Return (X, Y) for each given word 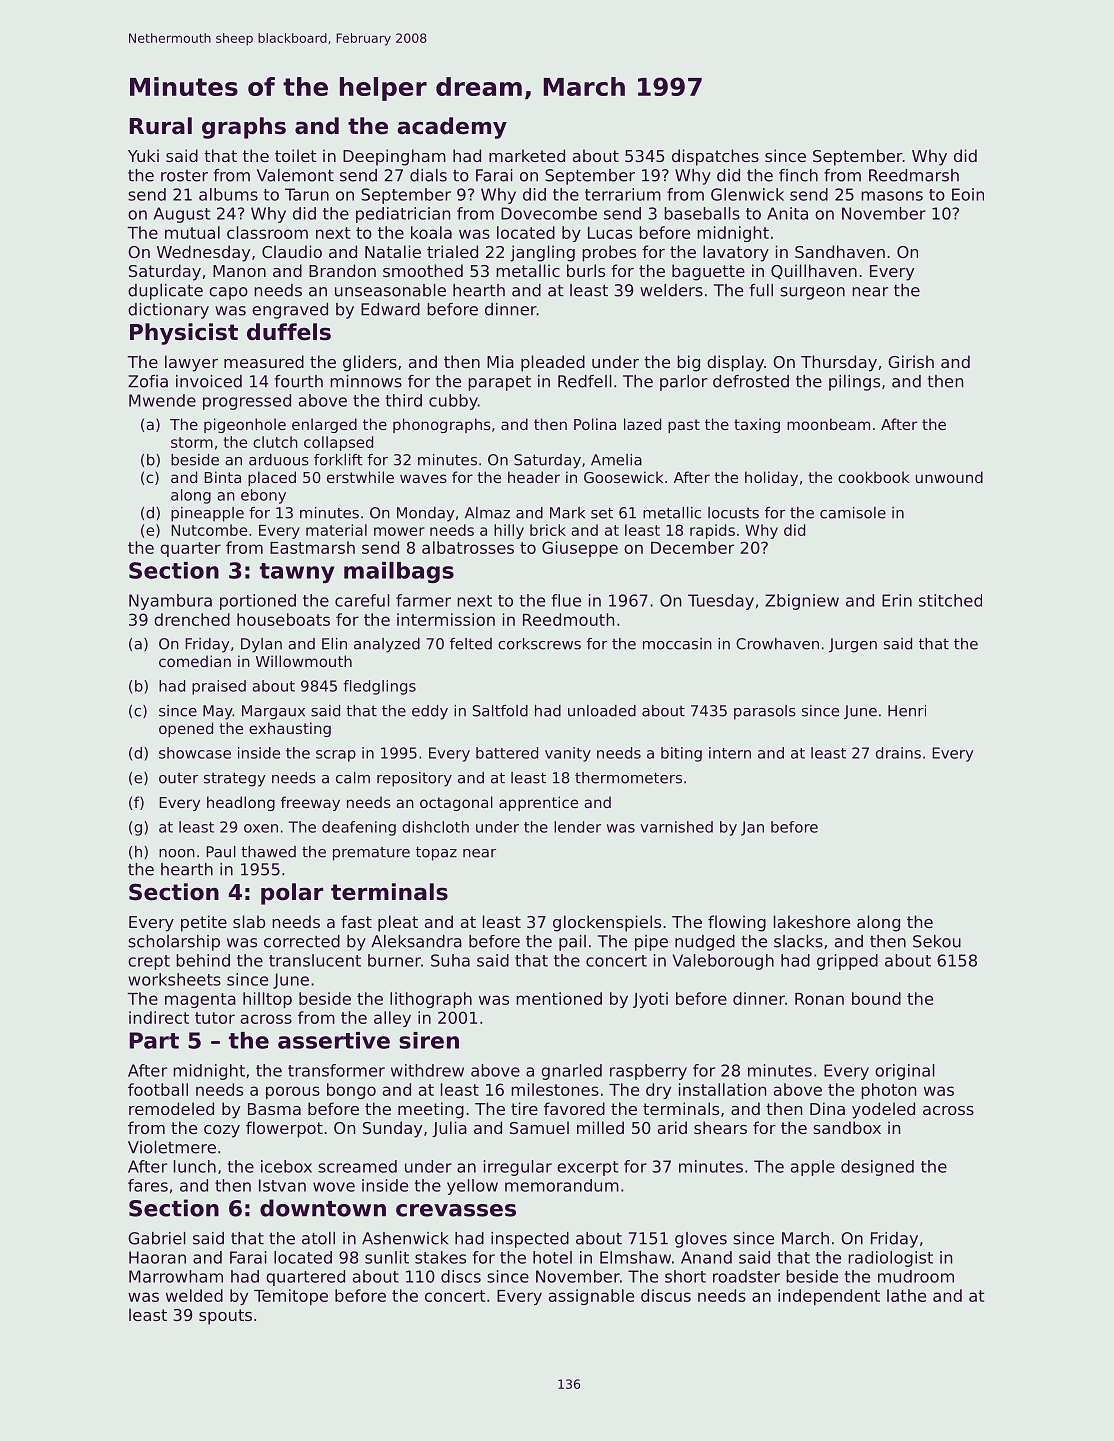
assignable (591, 1297)
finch (798, 175)
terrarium (623, 194)
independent (829, 1297)
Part (154, 1040)
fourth (298, 381)
